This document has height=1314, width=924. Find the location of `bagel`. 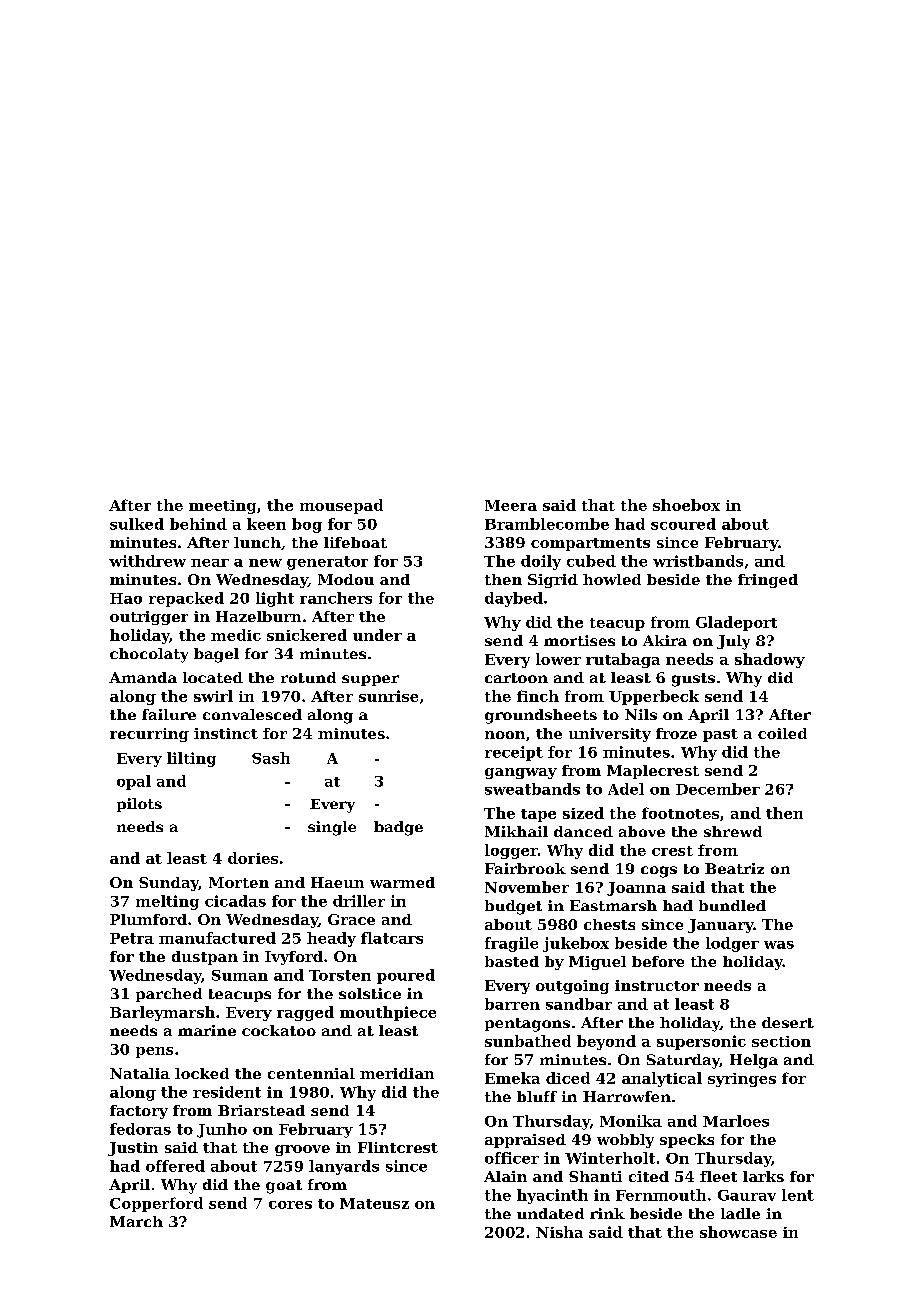

bagel is located at coordinates (216, 655).
